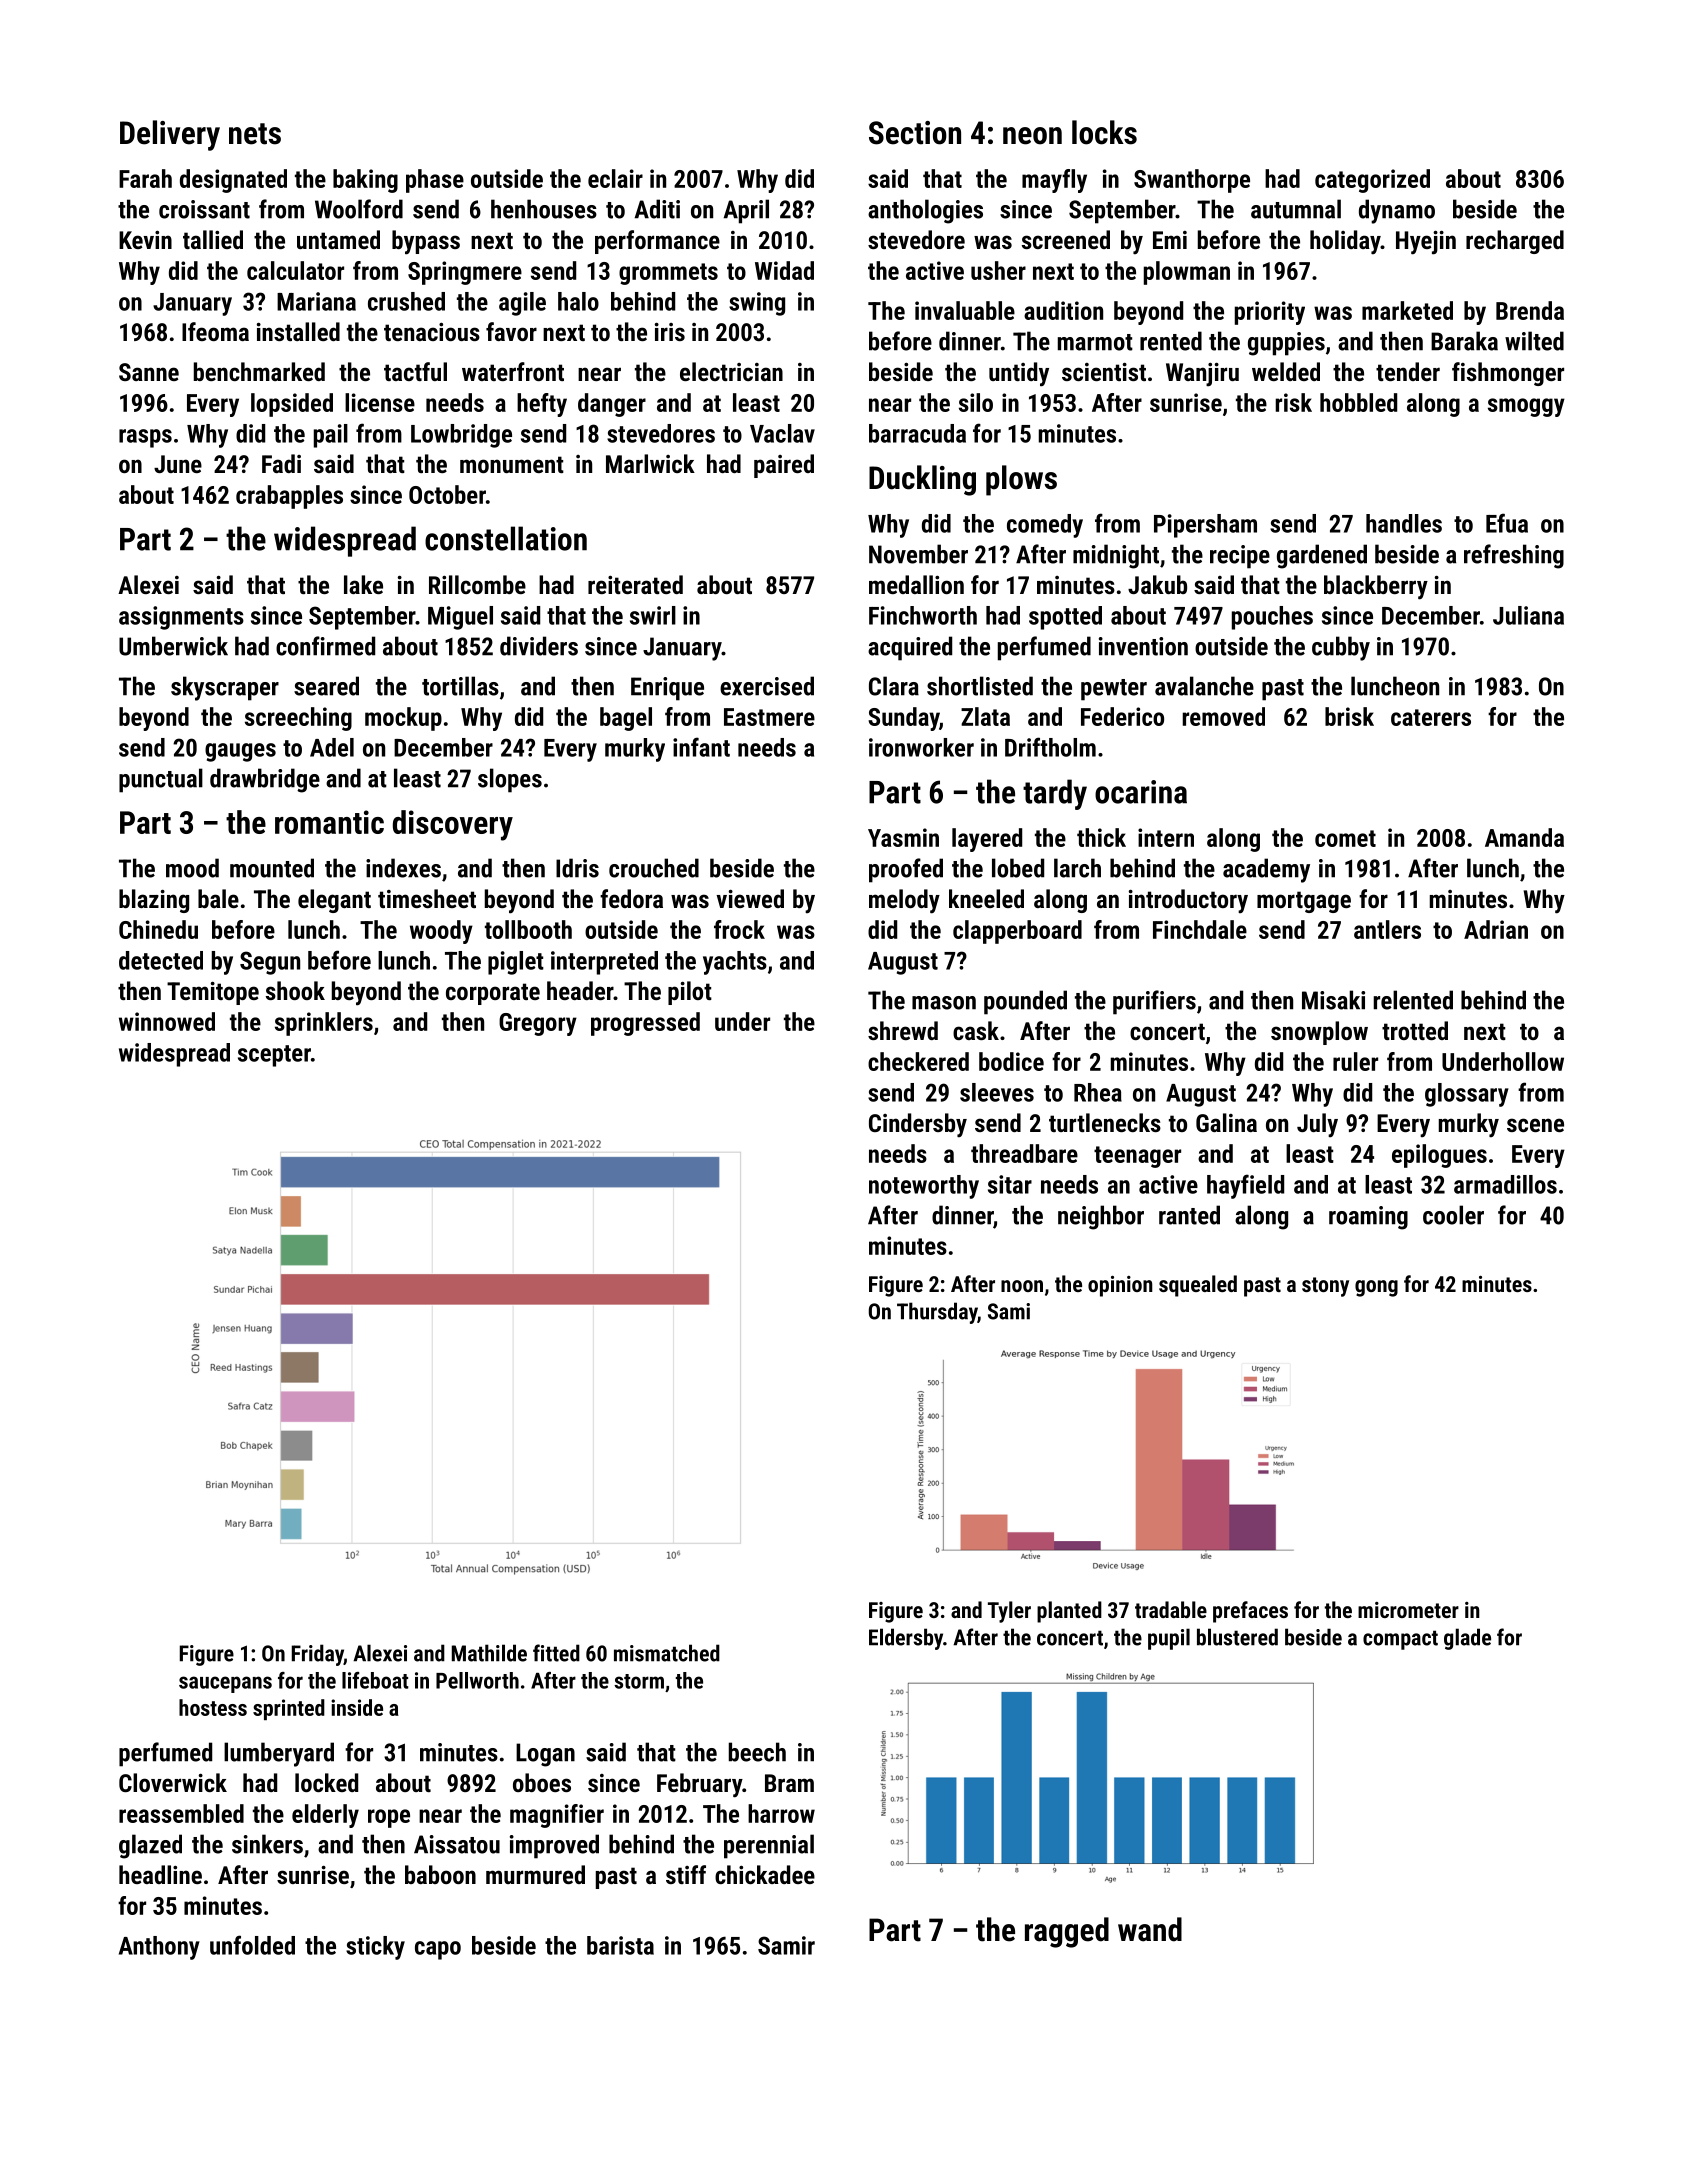 Image resolution: width=1683 pixels, height=2178 pixels. I want to click on hostess, so click(213, 1707).
